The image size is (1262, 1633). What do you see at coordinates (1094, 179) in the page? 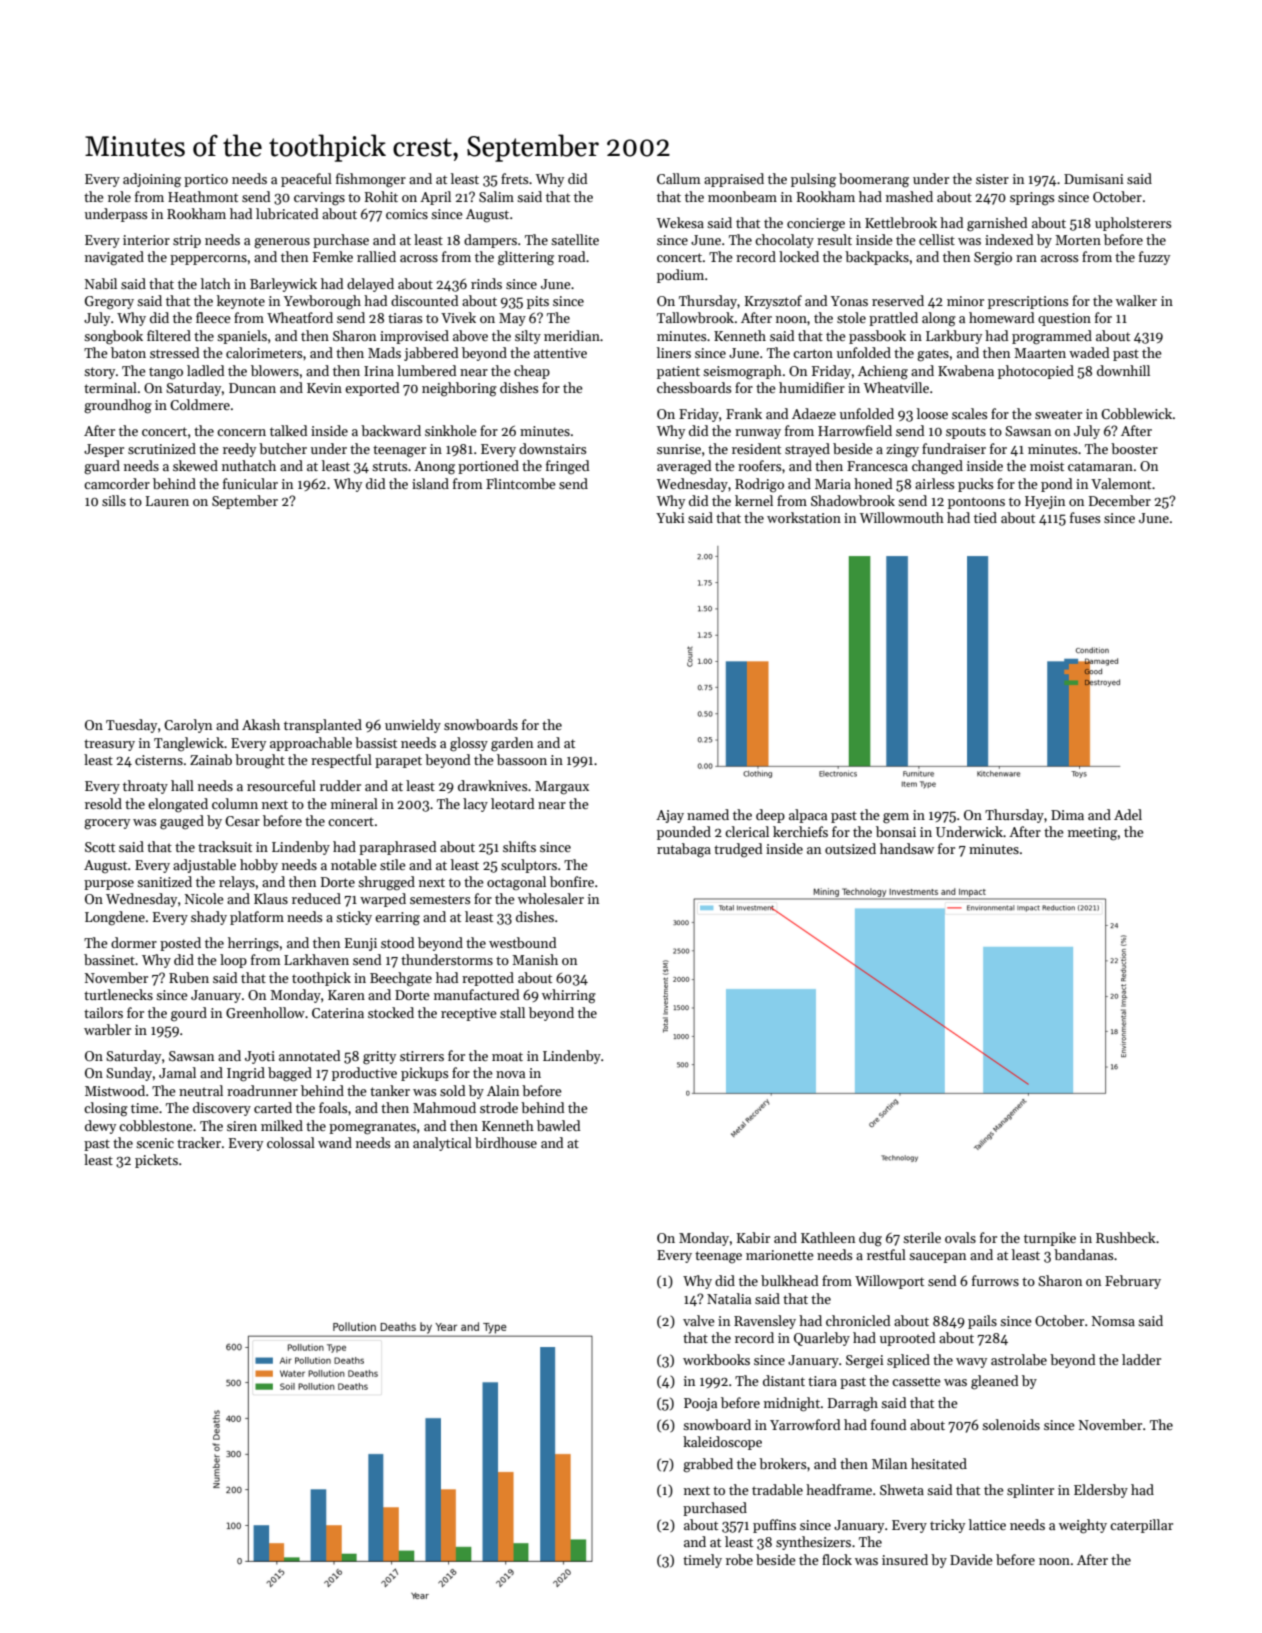
I see `Dumisani` at bounding box center [1094, 179].
